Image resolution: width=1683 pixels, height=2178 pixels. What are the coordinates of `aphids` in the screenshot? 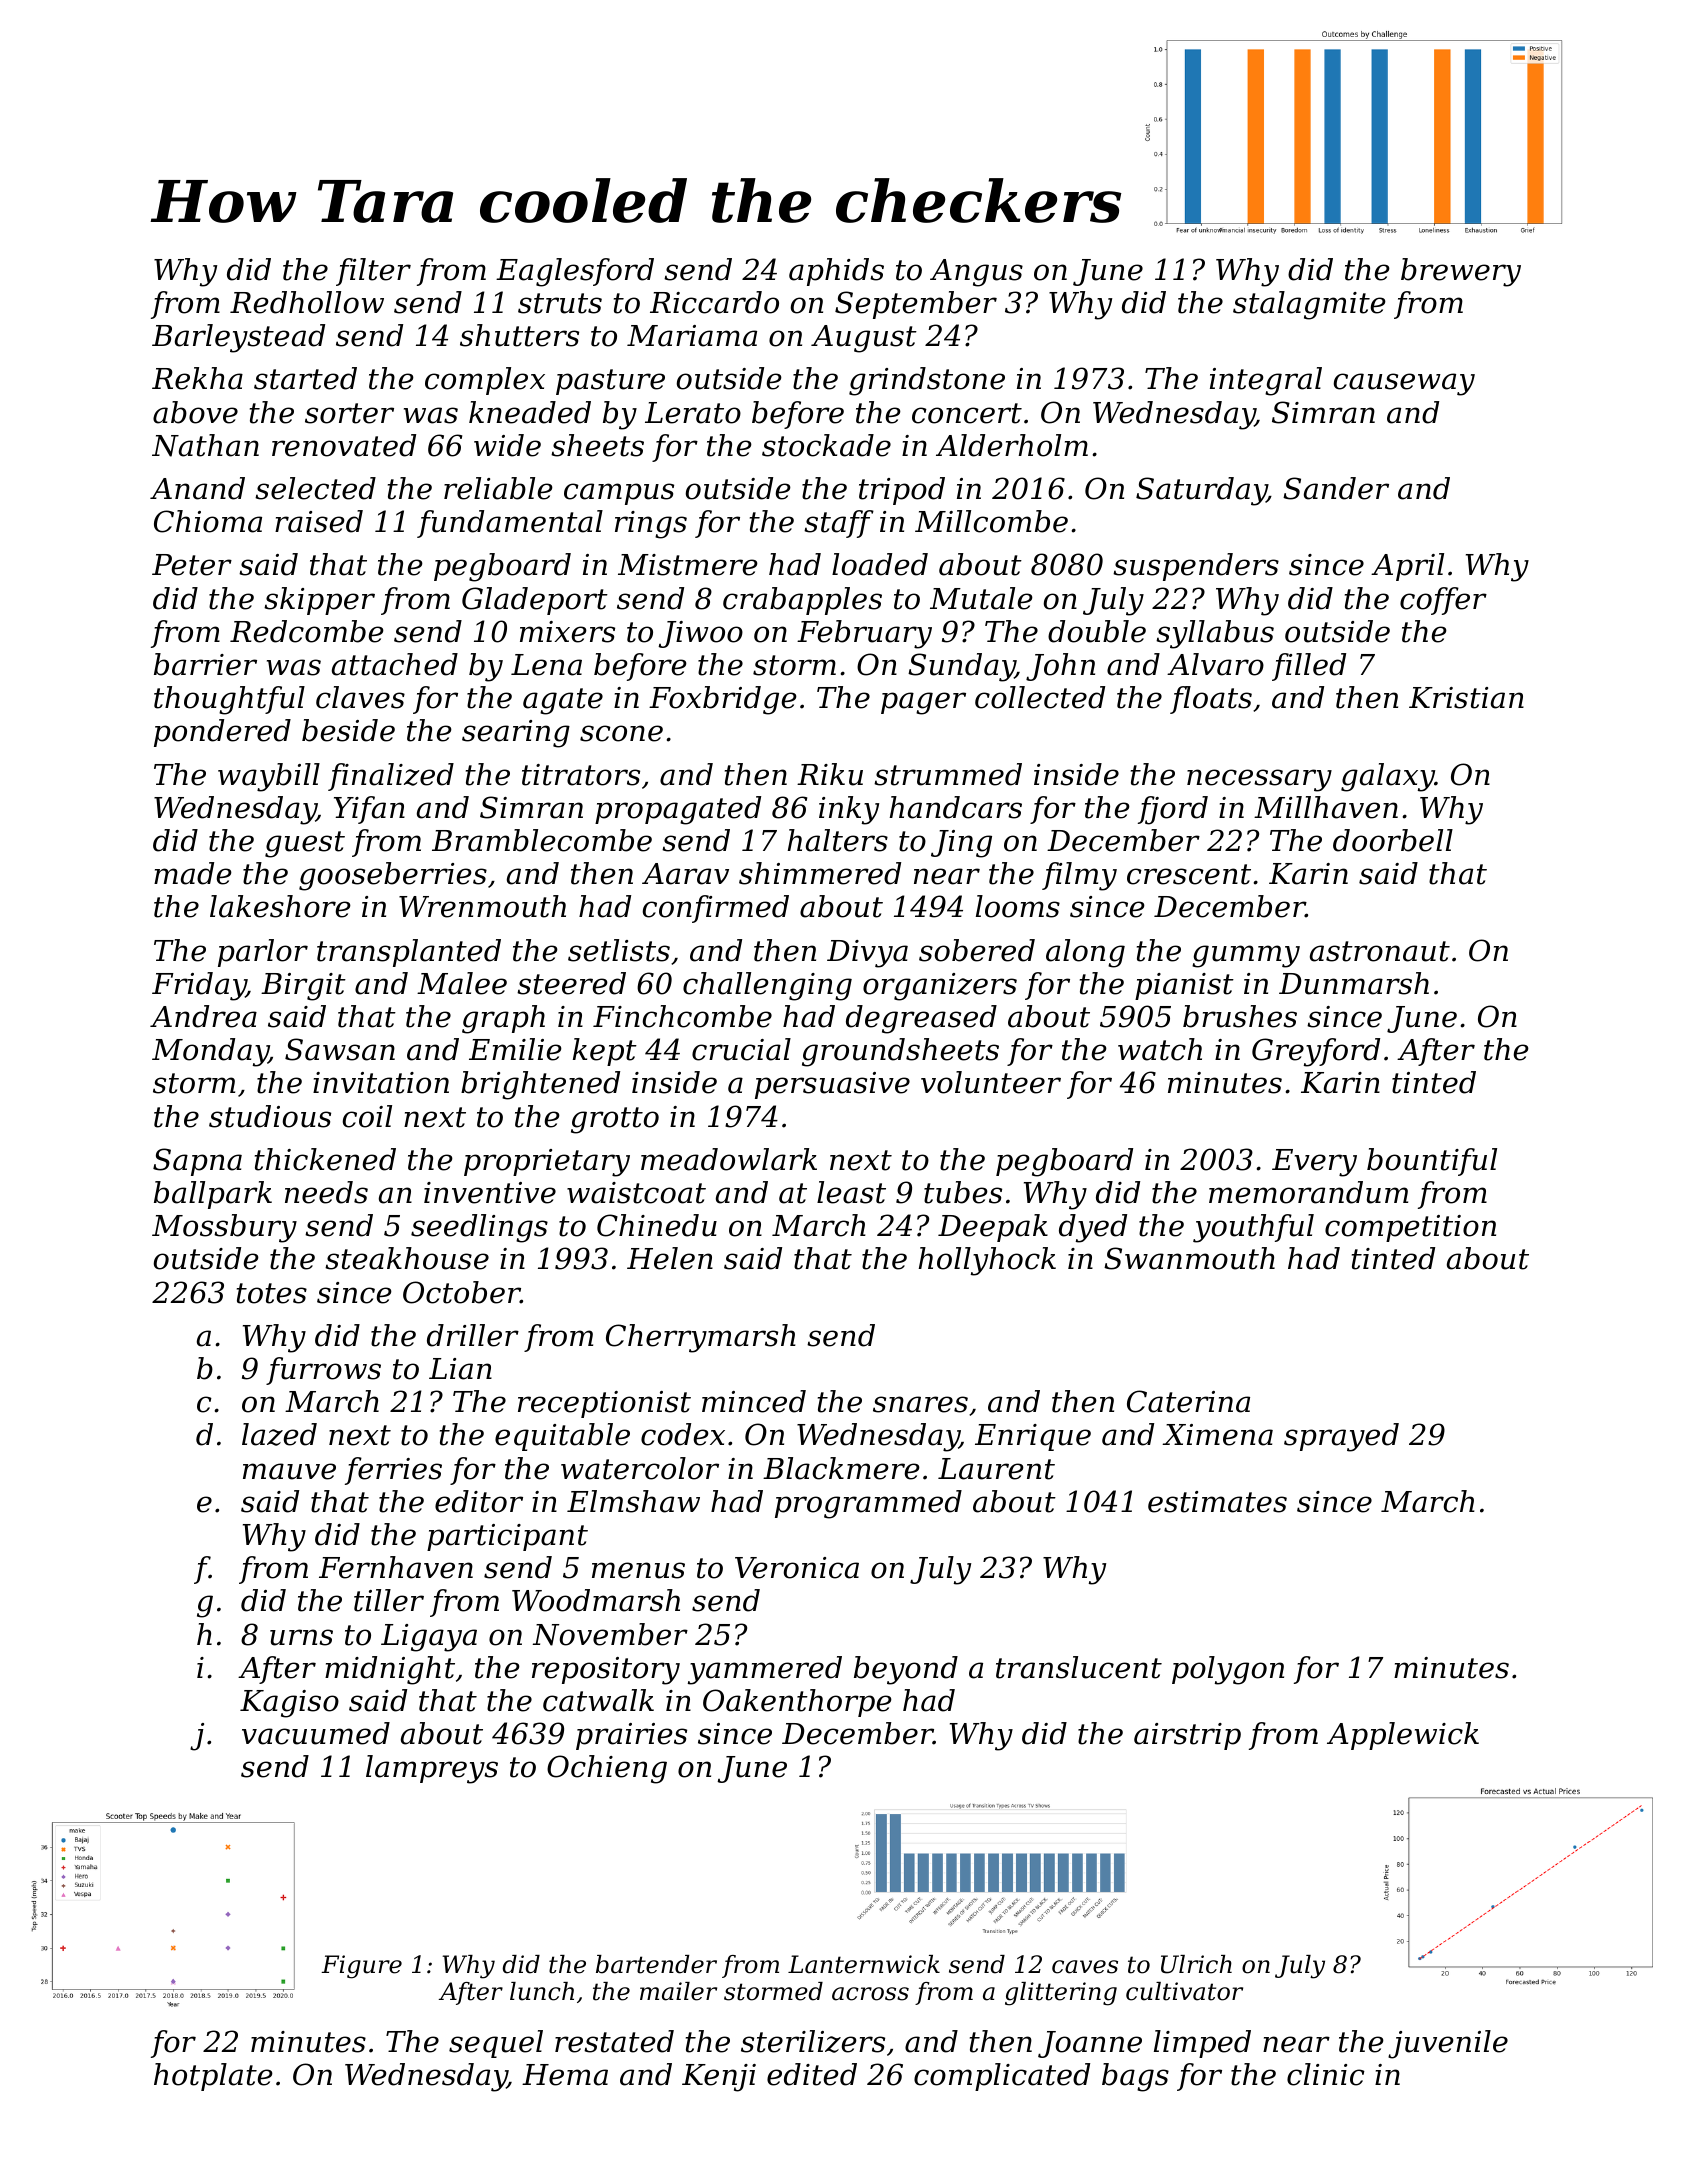 It's located at (836, 272).
